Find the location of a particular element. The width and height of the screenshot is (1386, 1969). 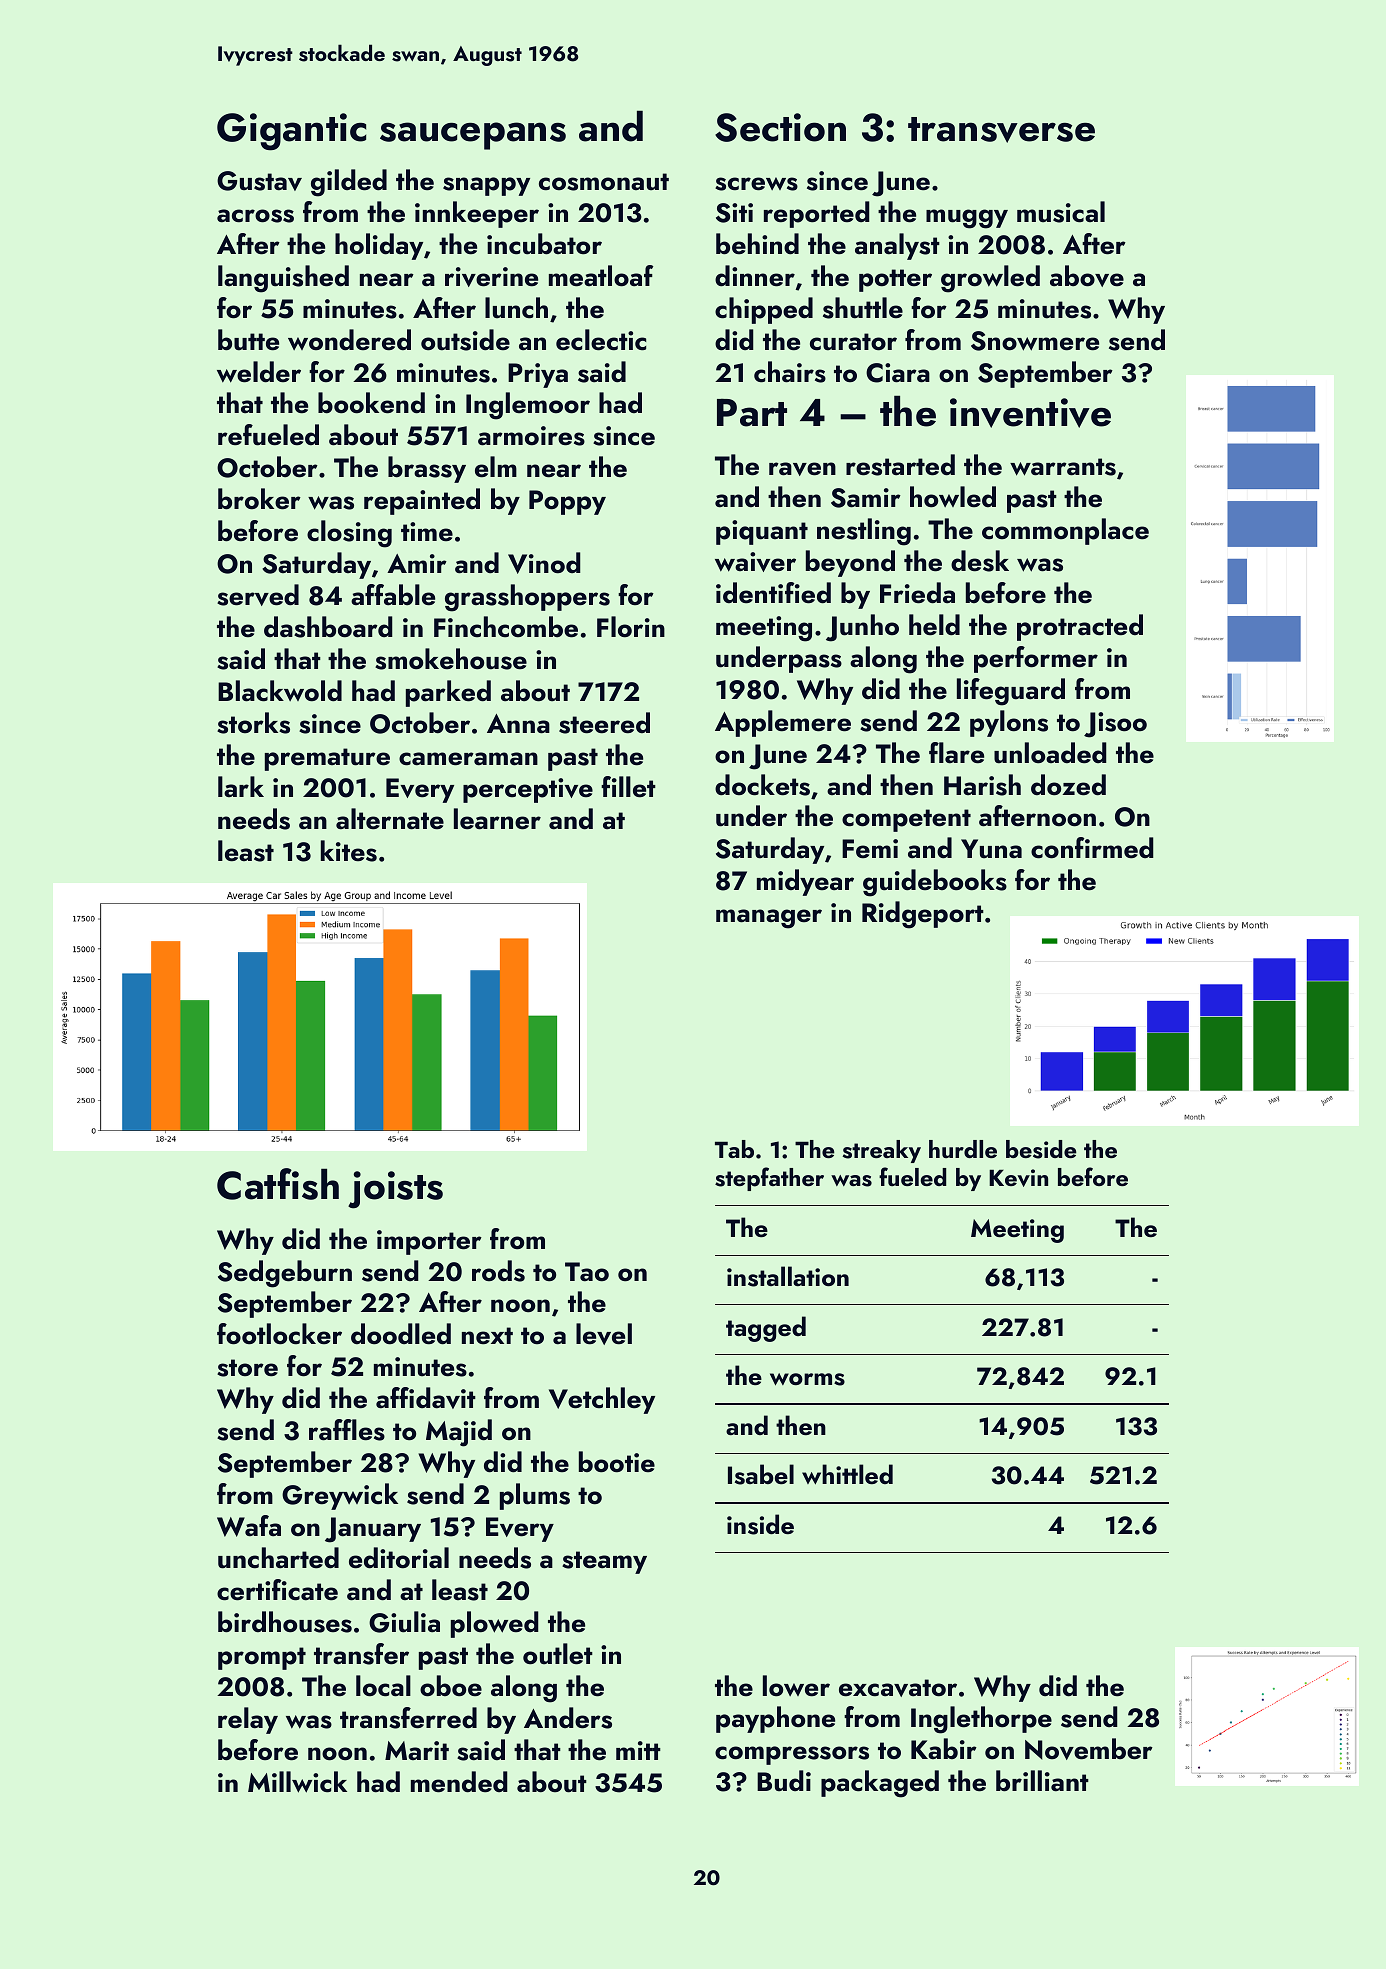

inventive is located at coordinates (1030, 413).
